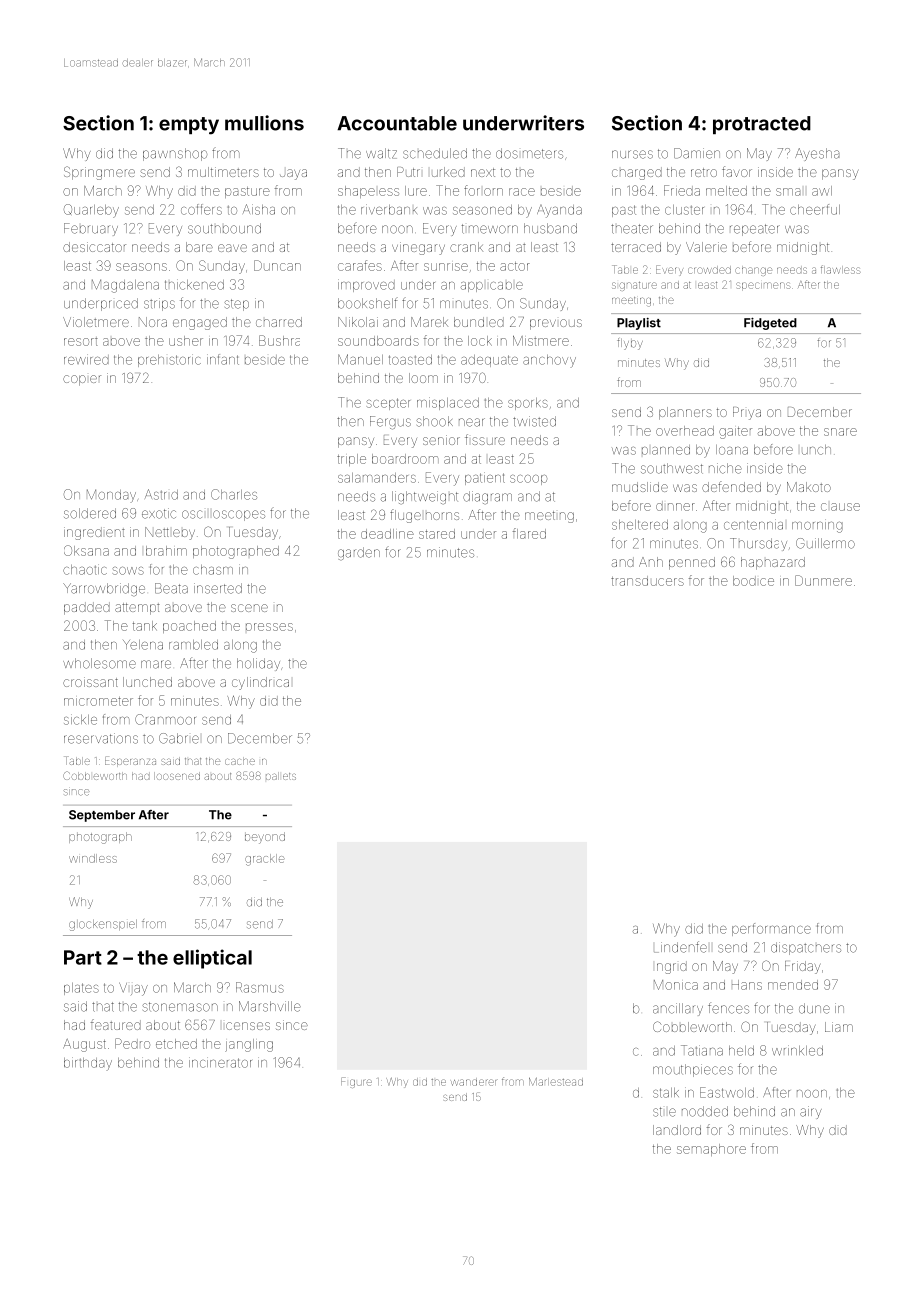 This screenshot has height=1308, width=924. I want to click on Dunmere, so click(823, 580).
